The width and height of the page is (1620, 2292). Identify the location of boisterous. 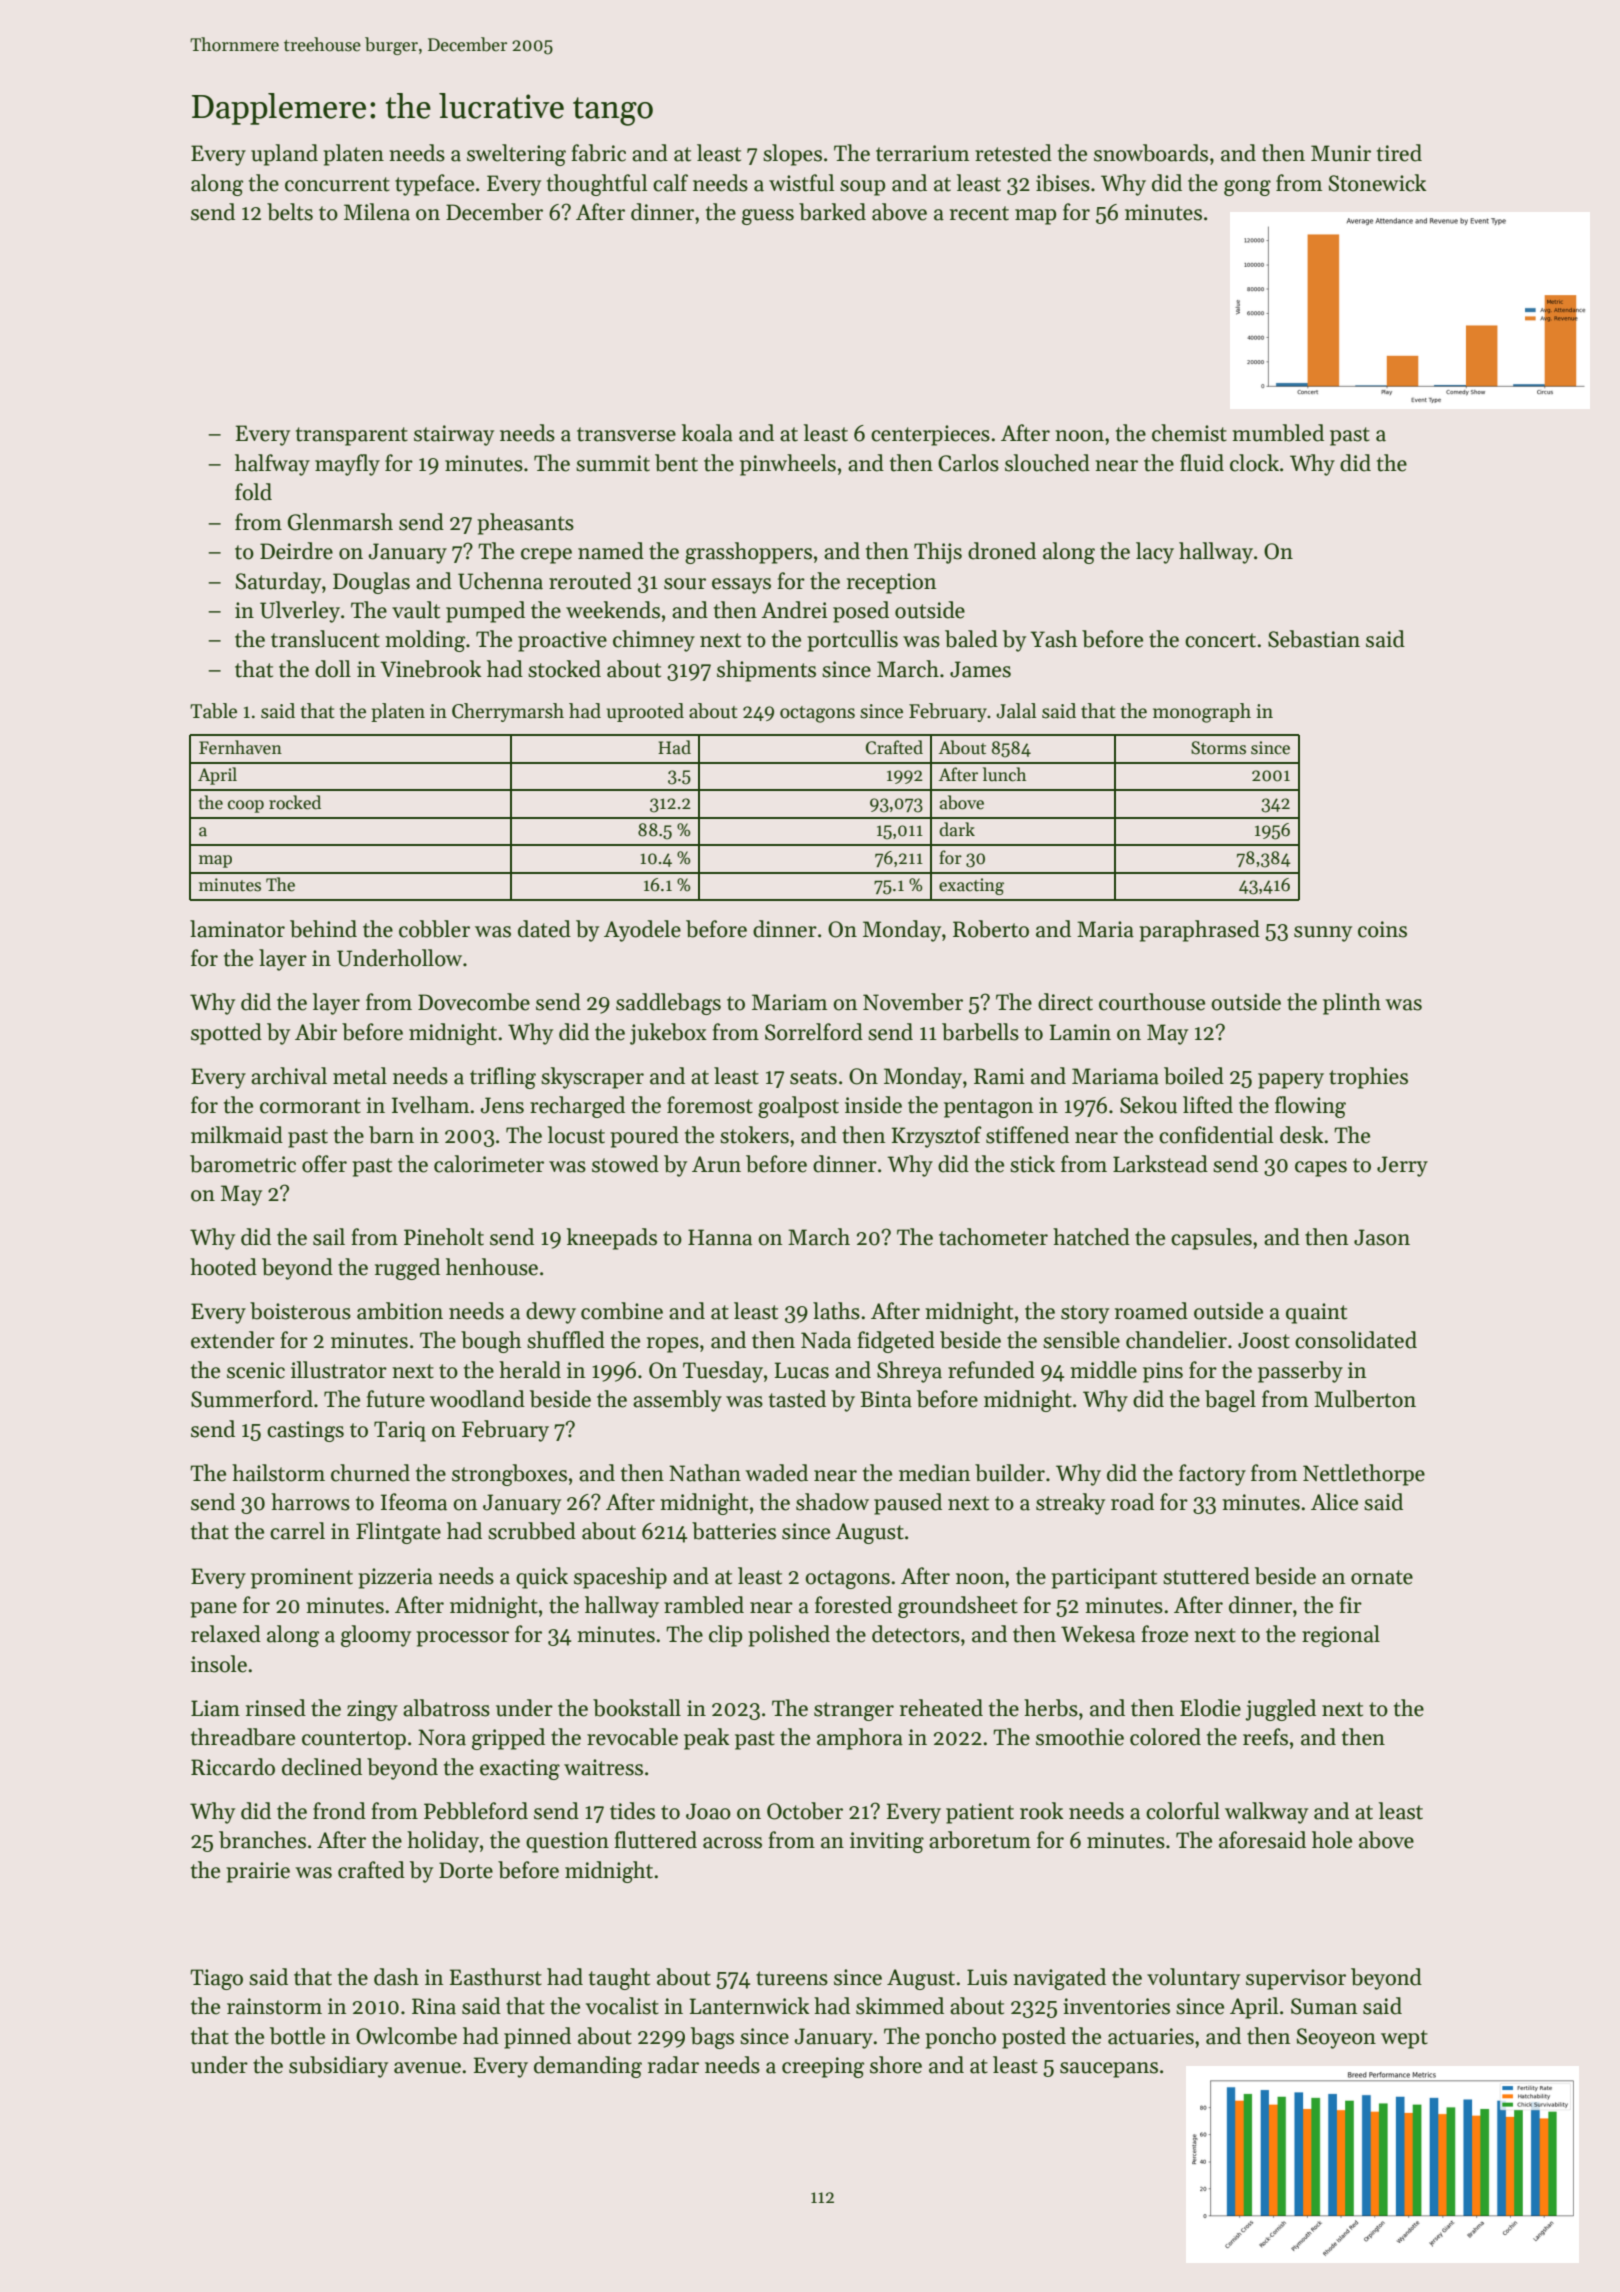
(300, 1311).
